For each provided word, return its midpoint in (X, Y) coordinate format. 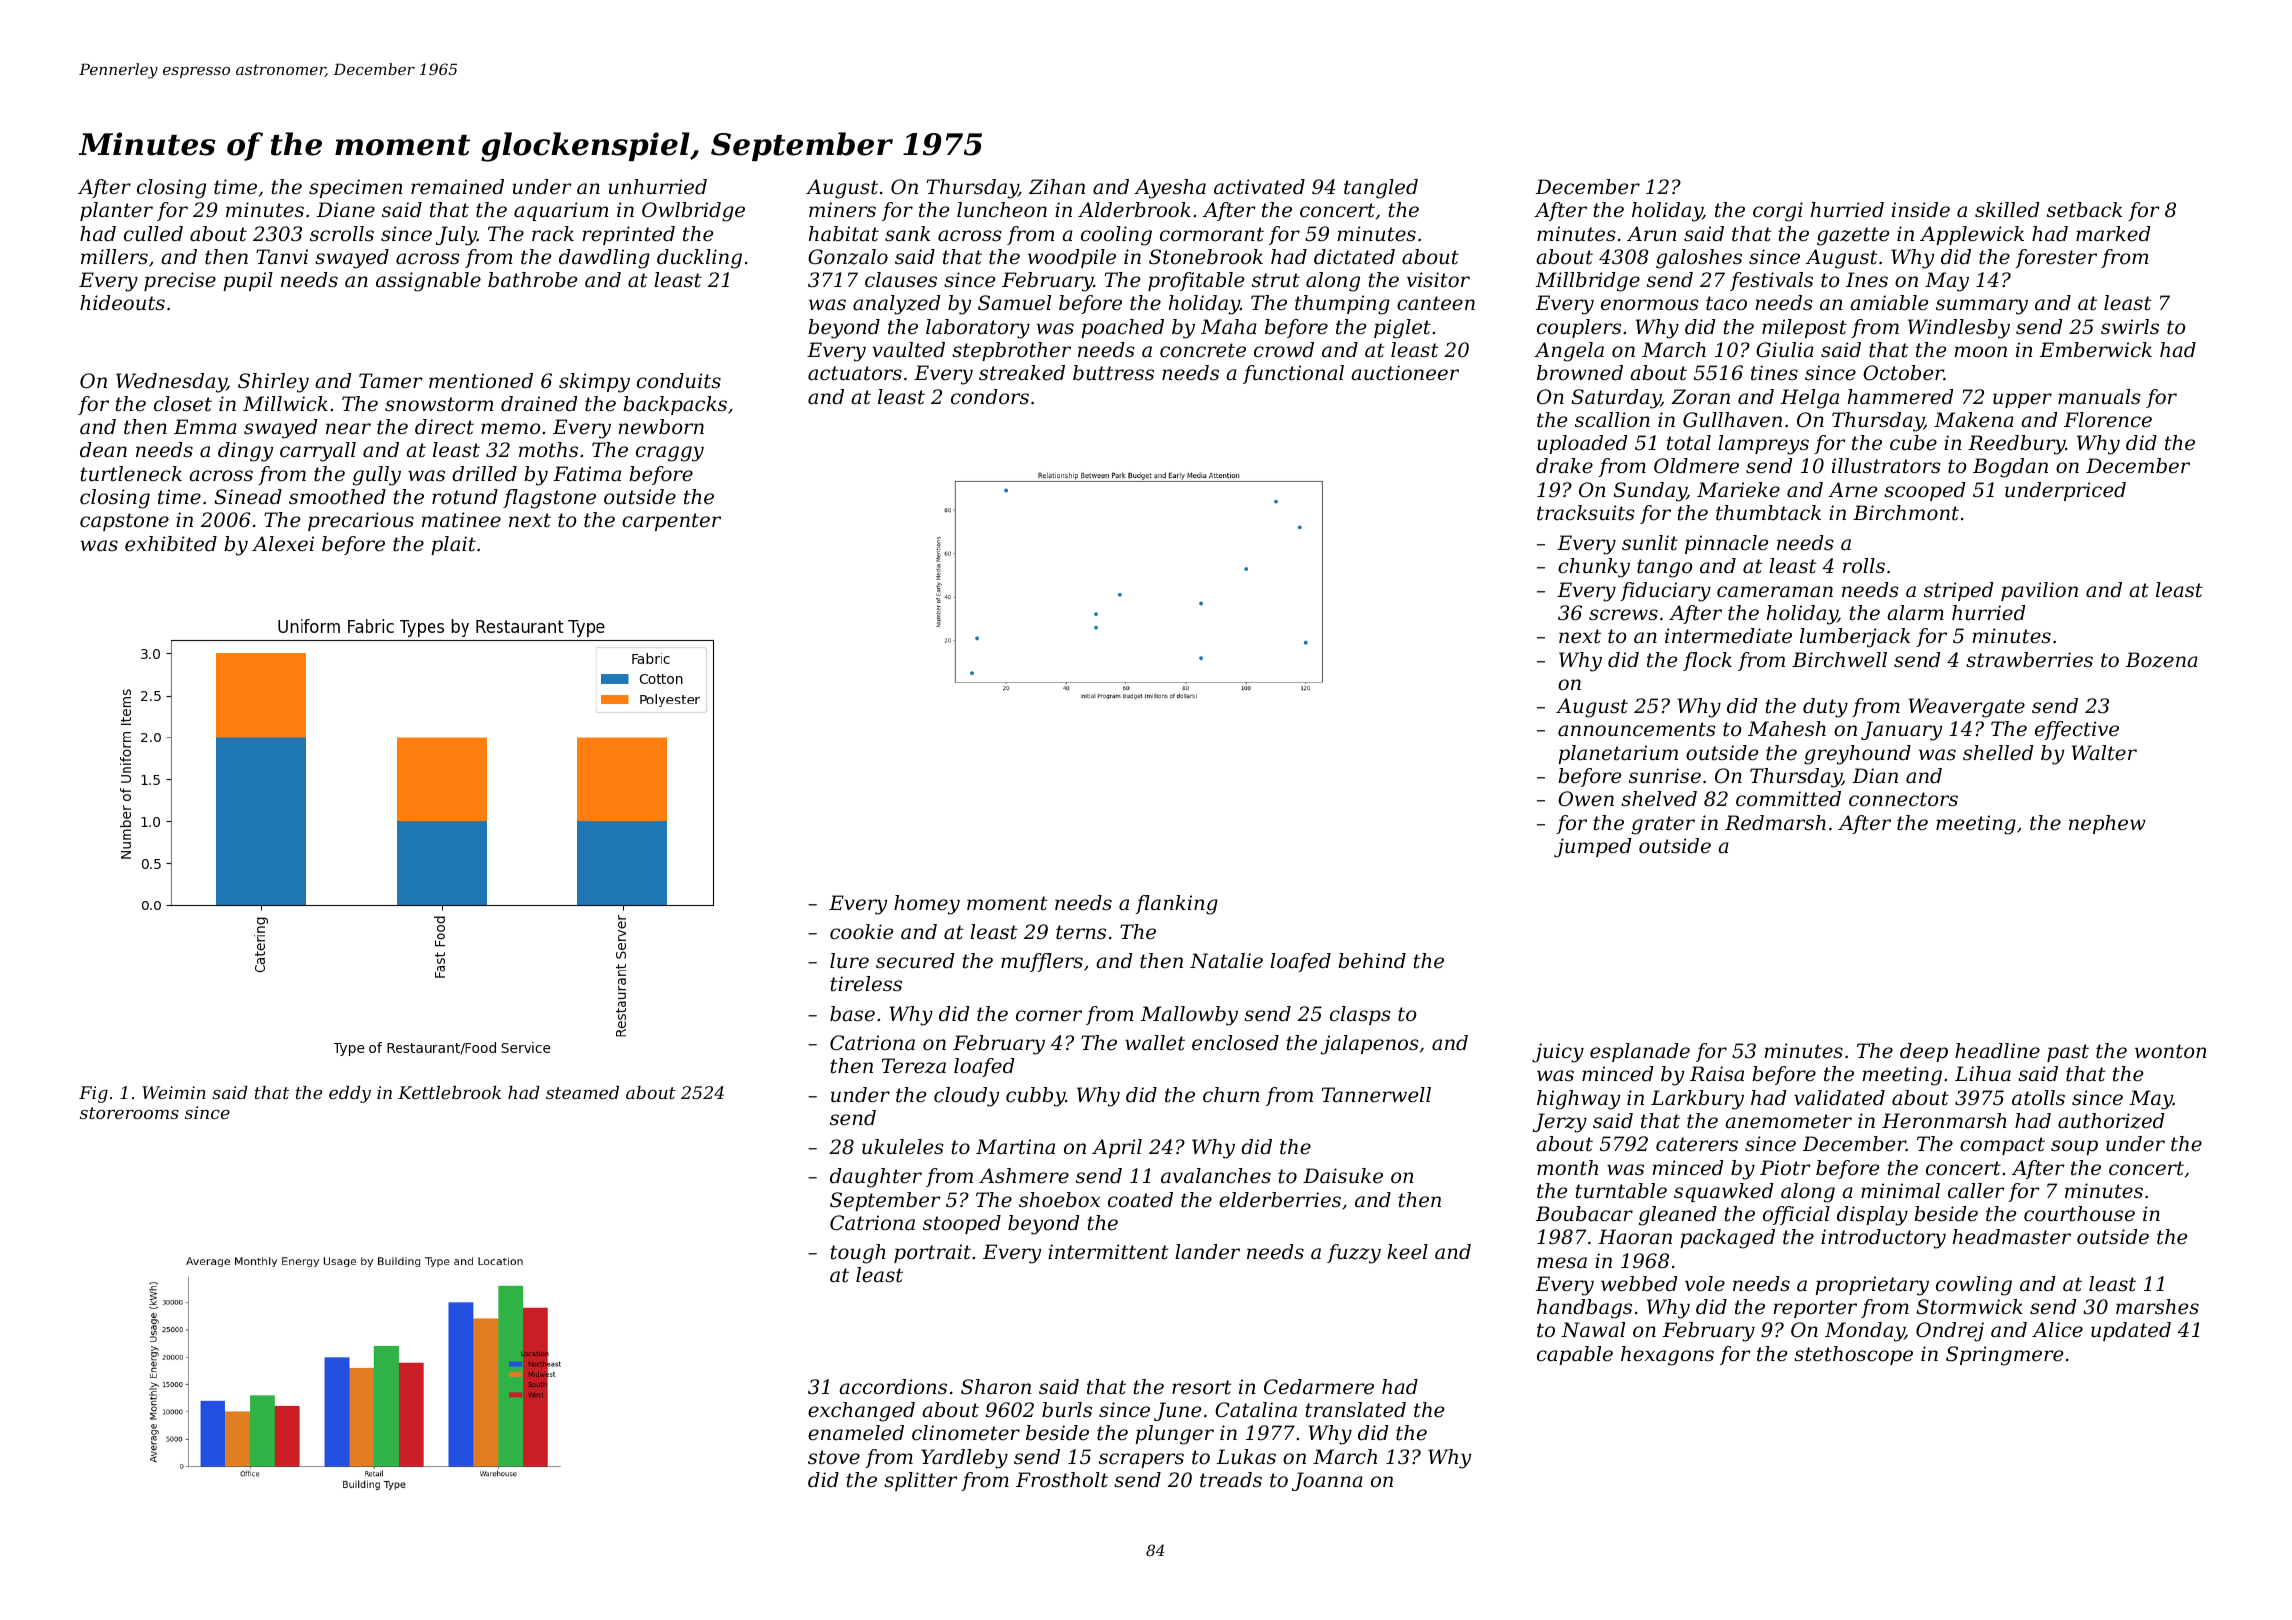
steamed (582, 1092)
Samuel (1014, 303)
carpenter (671, 522)
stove (834, 1457)
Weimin (174, 1092)
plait (453, 545)
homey (927, 905)
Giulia (1785, 350)
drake (1564, 466)
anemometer (1788, 1121)
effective (2077, 730)
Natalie (1226, 961)
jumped (1592, 848)
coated (1140, 1200)
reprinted (628, 235)
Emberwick (2096, 350)
